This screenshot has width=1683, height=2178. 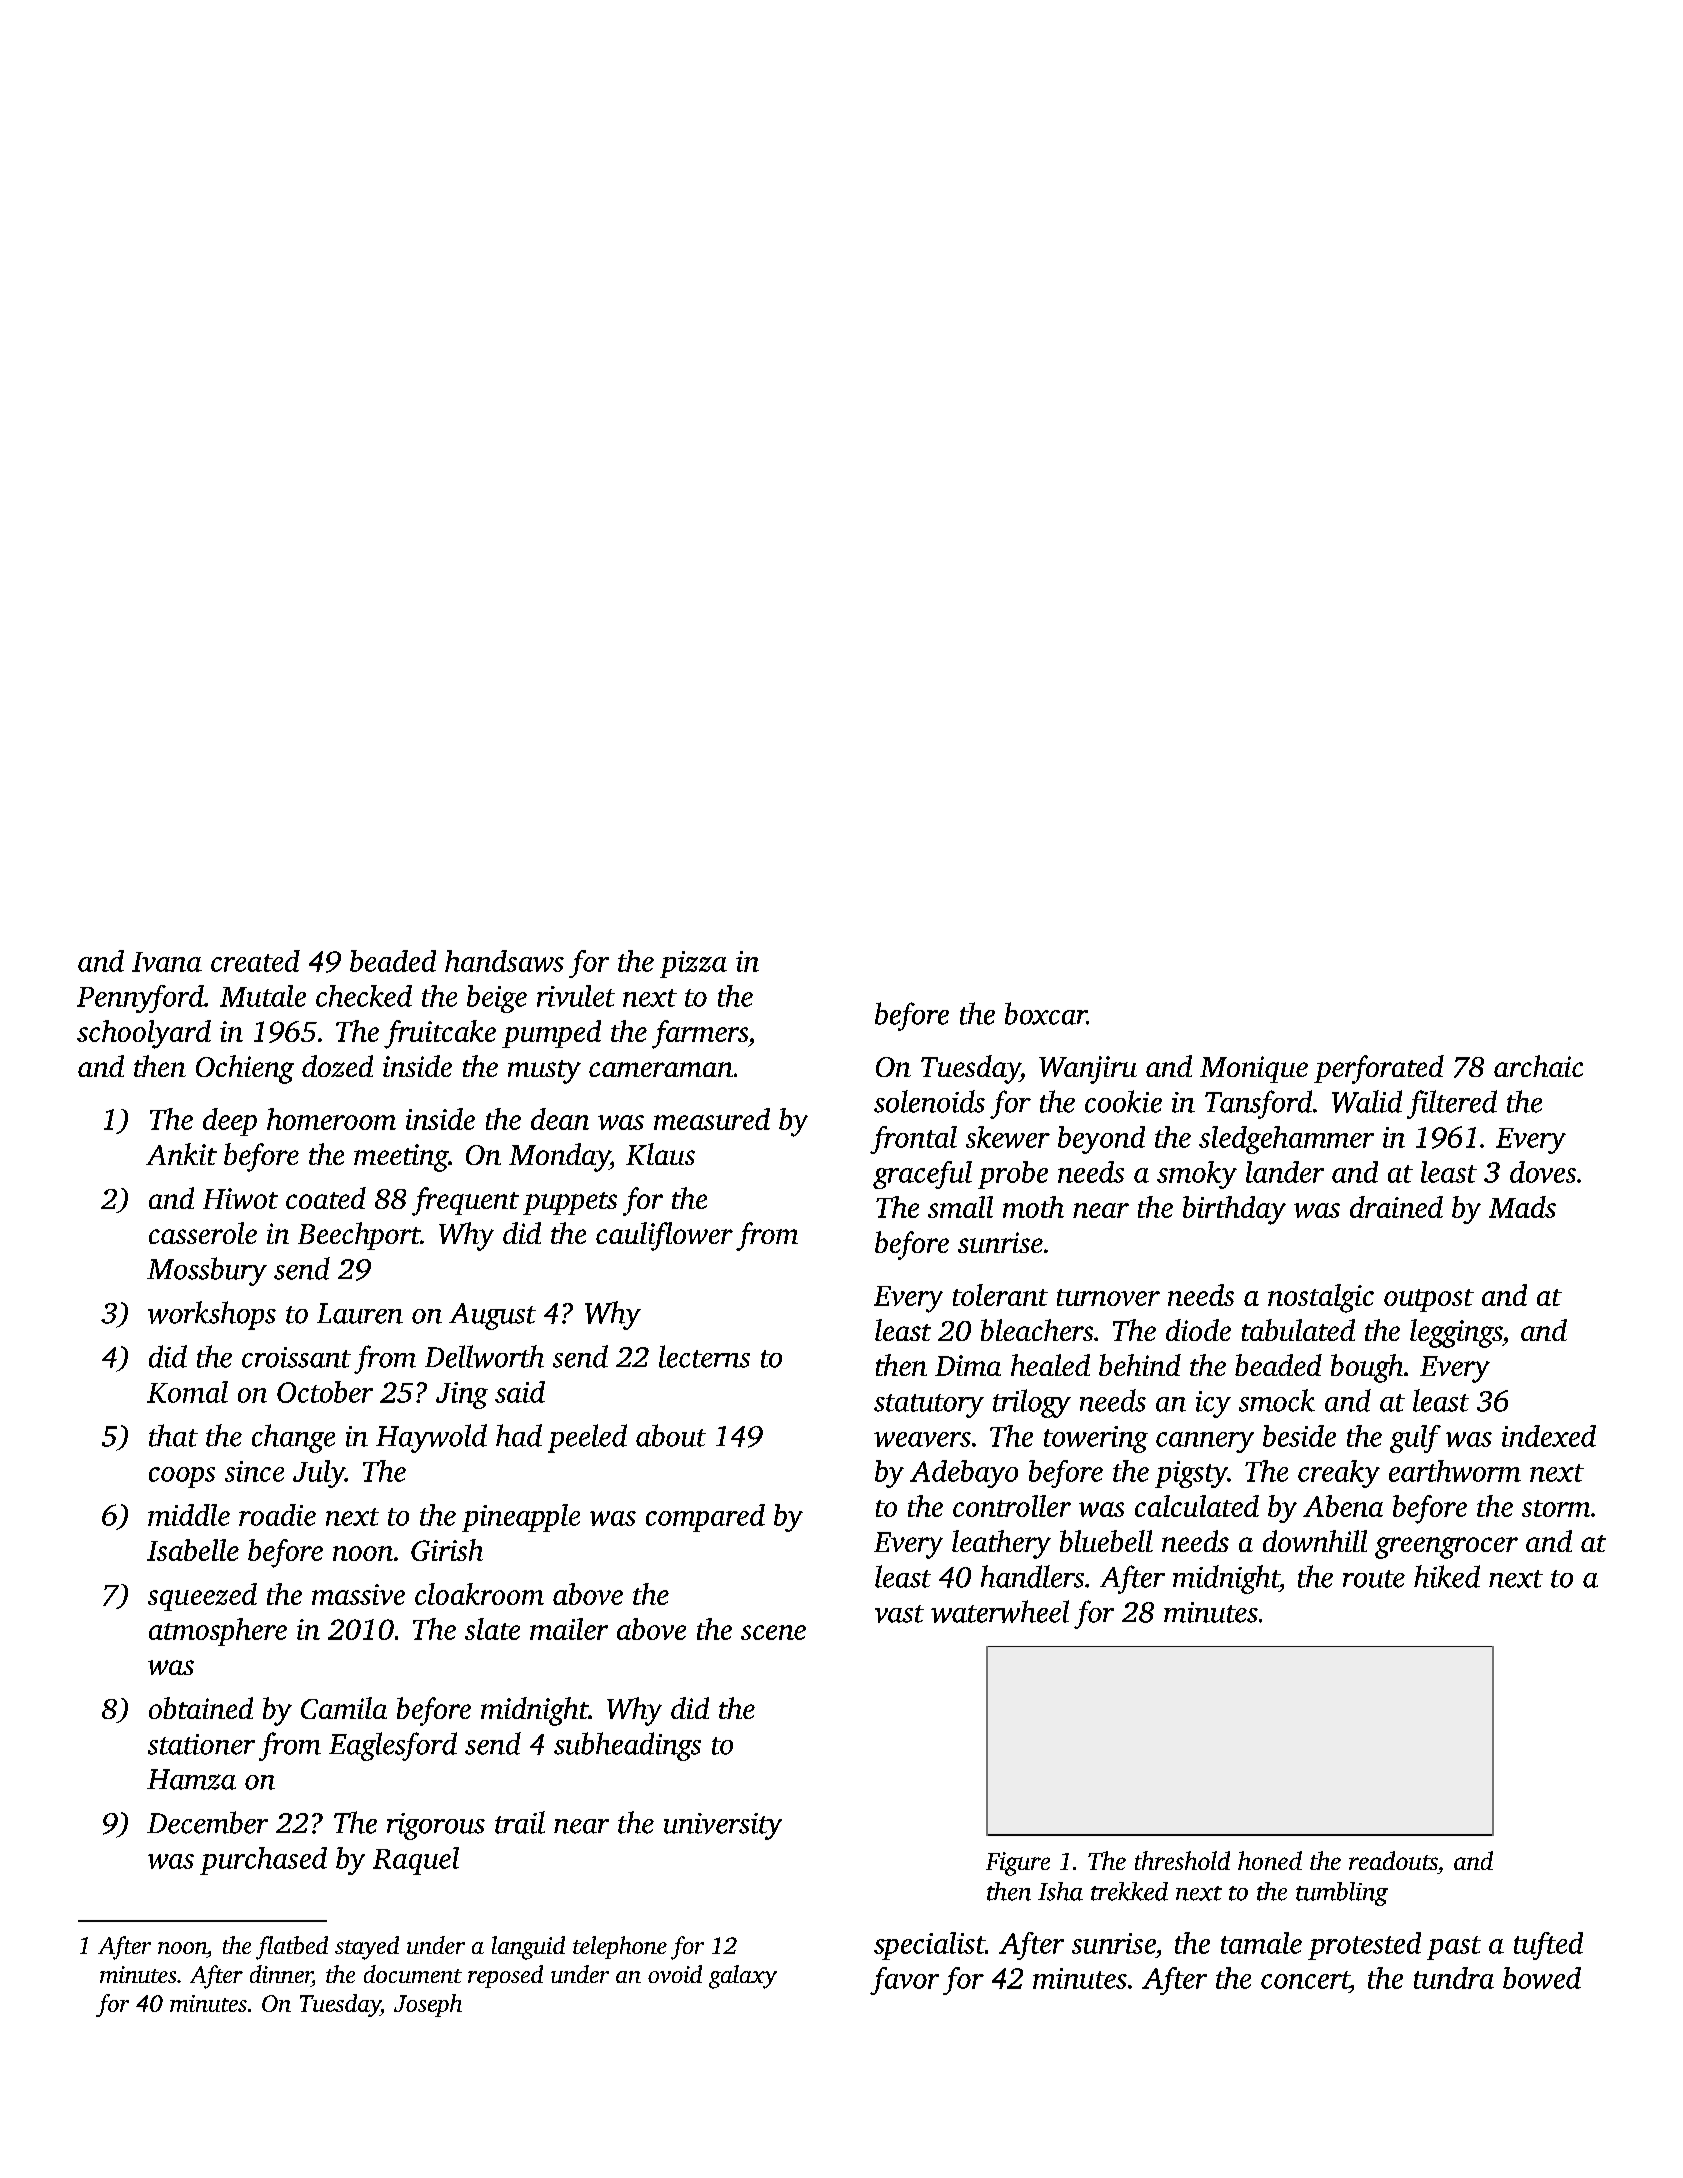 What do you see at coordinates (1543, 1172) in the screenshot?
I see `doves` at bounding box center [1543, 1172].
